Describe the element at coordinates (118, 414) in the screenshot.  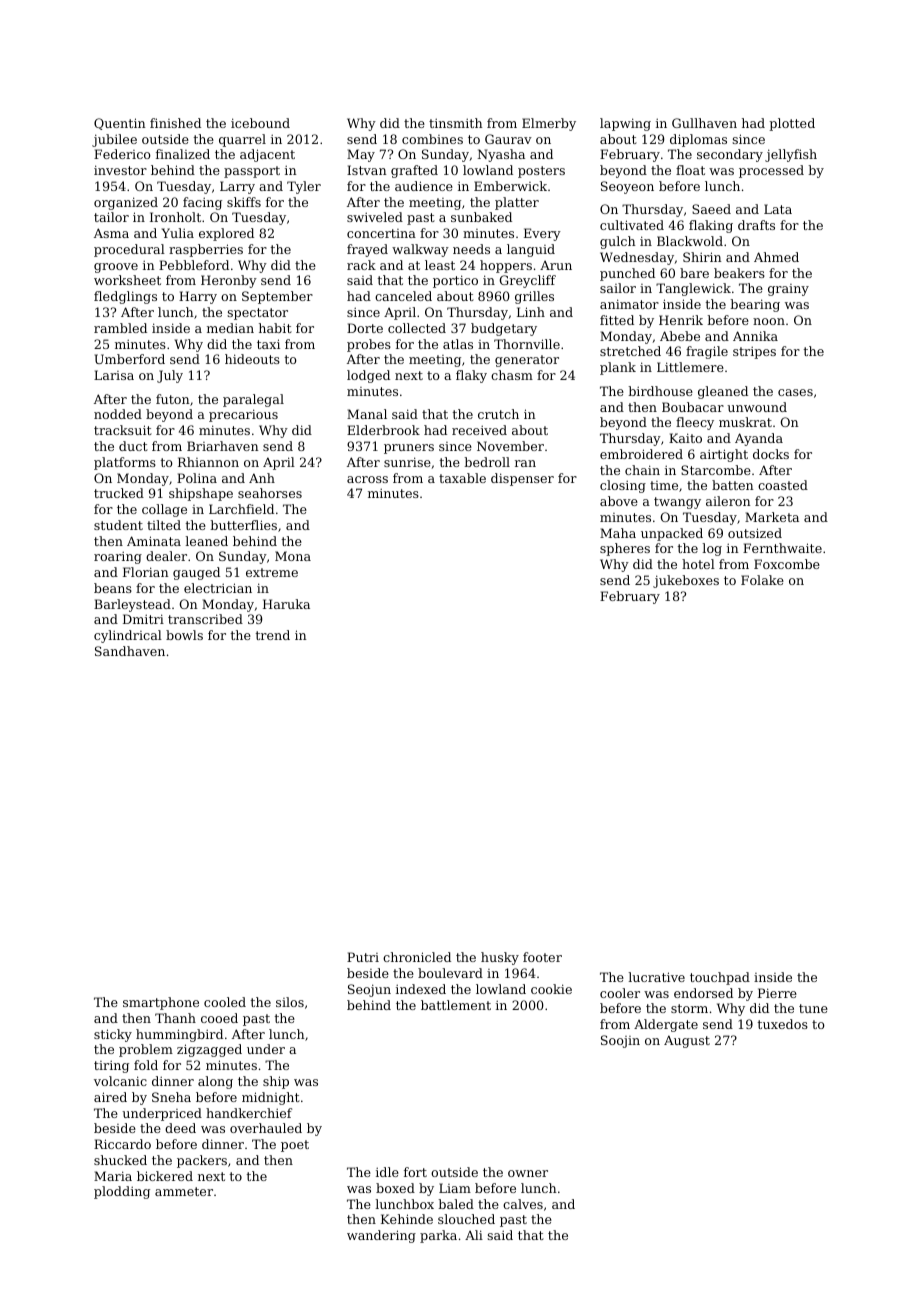
I see `nodded` at that location.
